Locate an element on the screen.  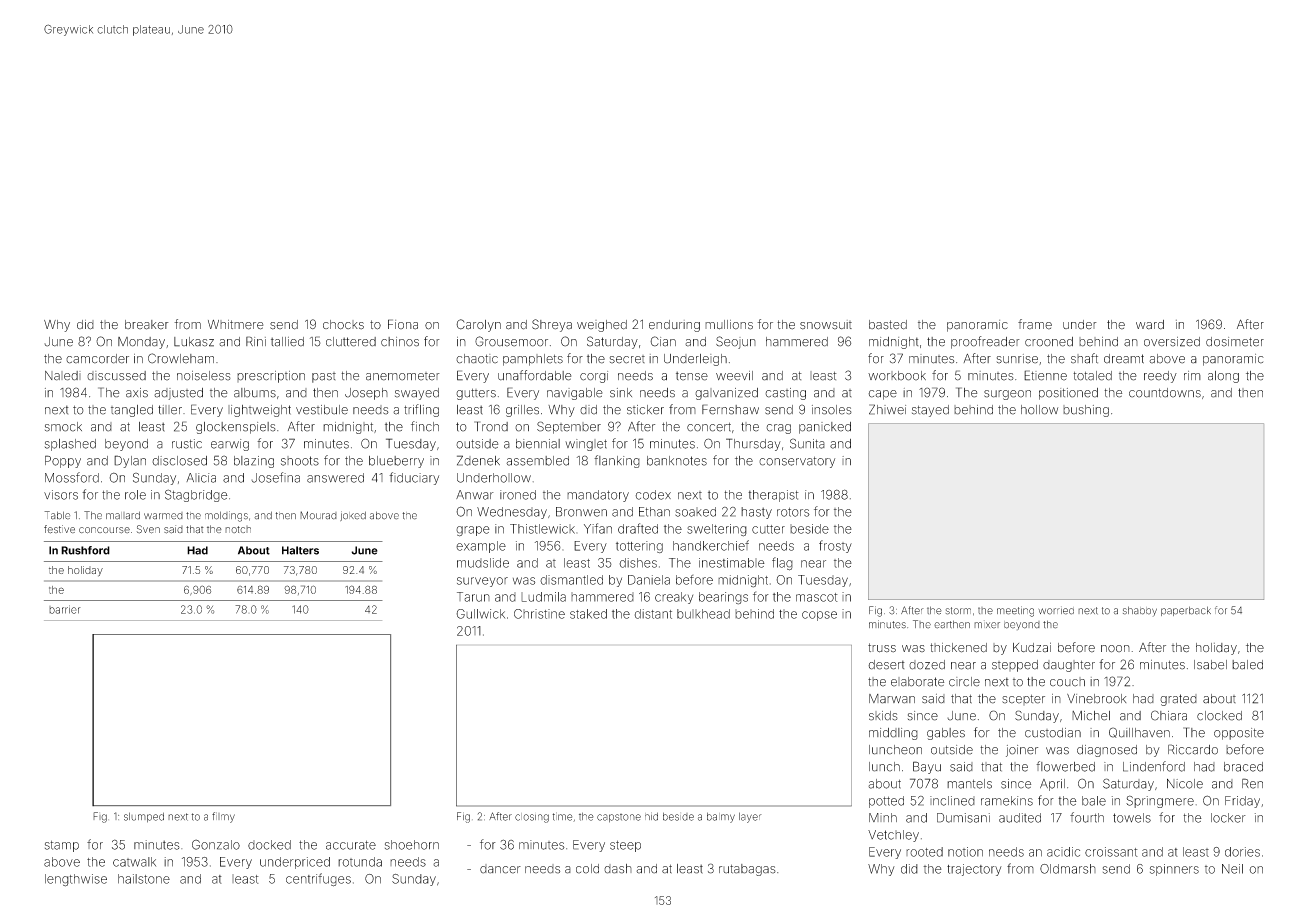
Carolyn is located at coordinates (478, 325).
